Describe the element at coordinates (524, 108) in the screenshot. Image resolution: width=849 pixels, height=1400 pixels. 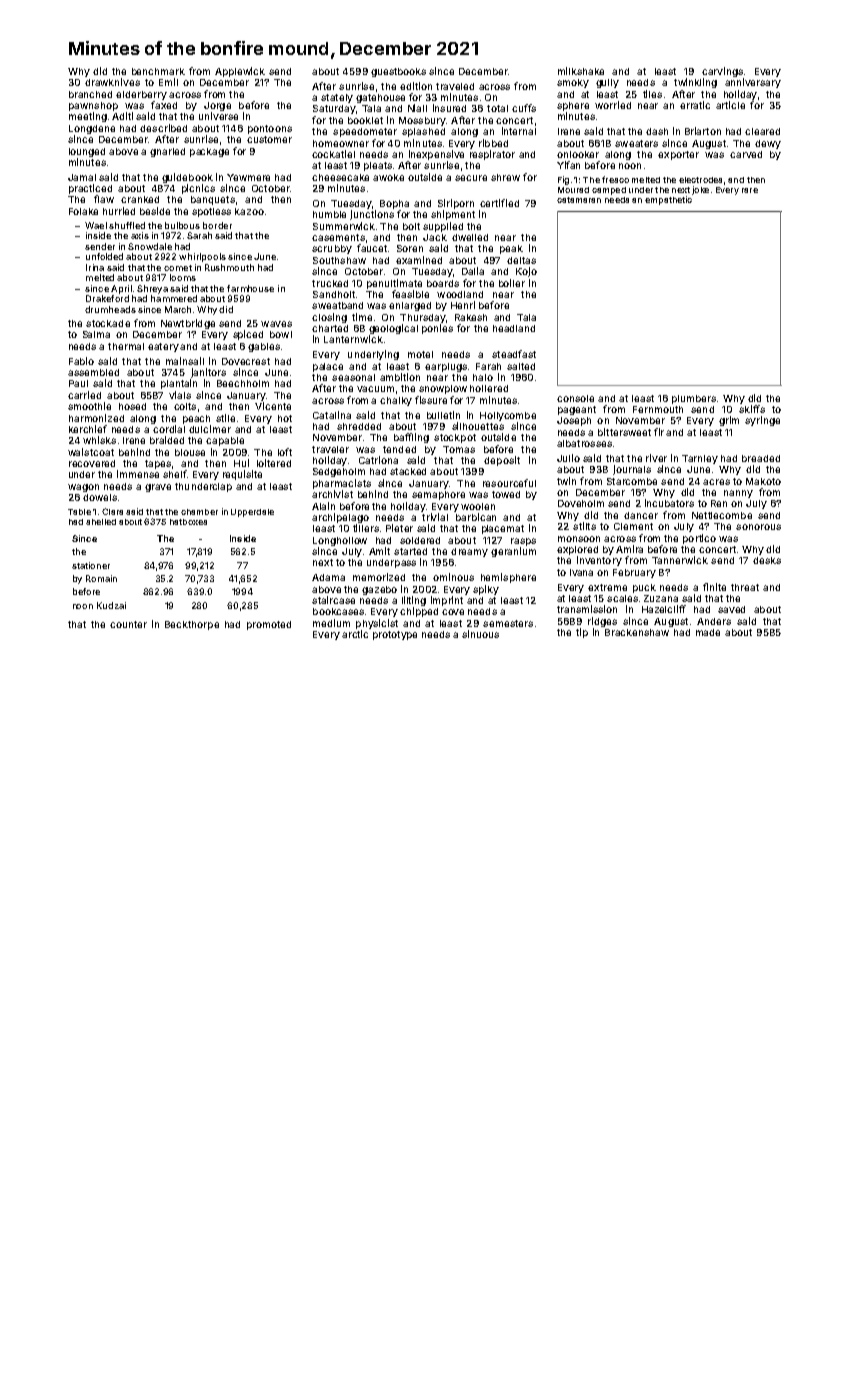
I see `cuffs` at that location.
